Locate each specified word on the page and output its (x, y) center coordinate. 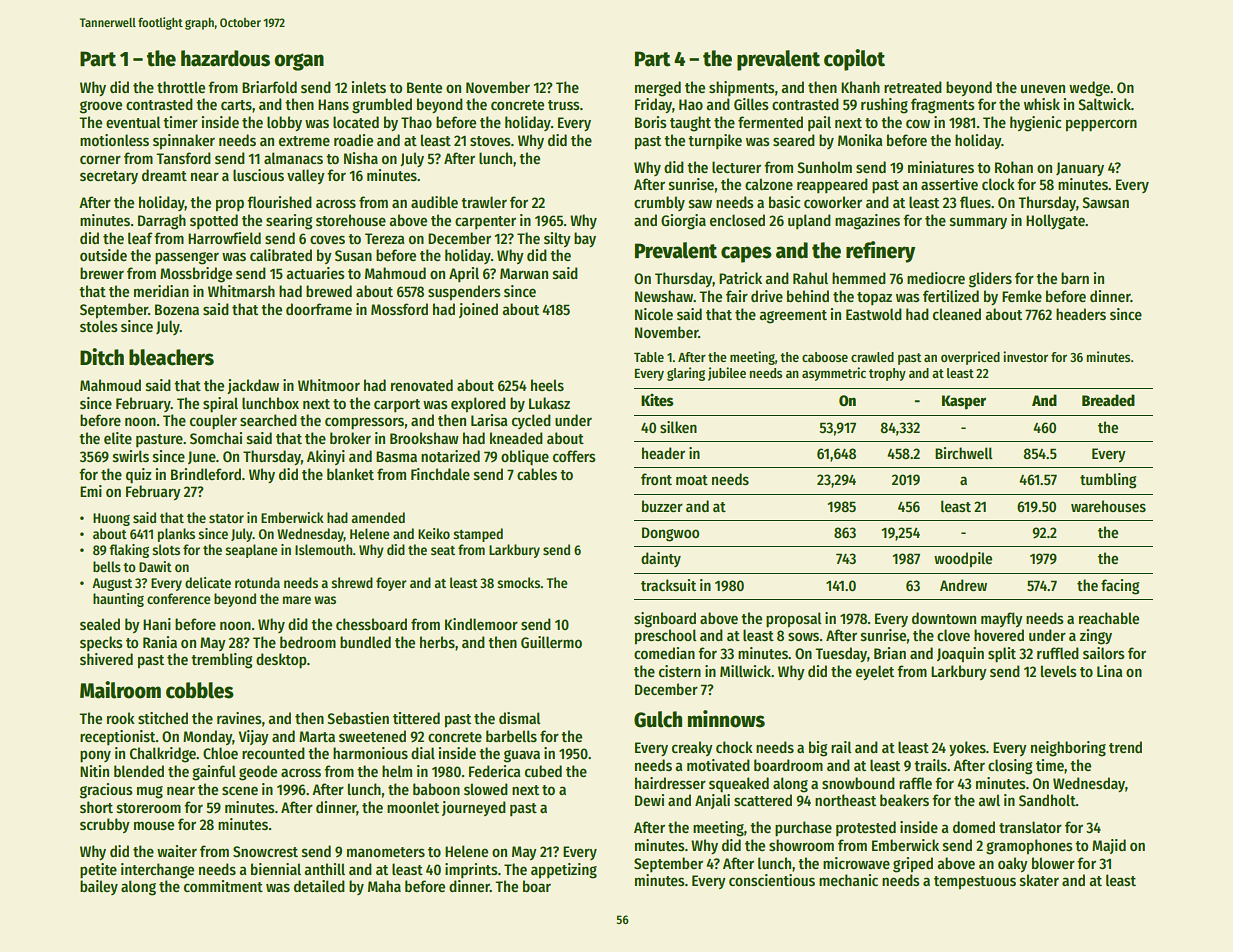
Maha (384, 886)
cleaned (957, 314)
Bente (424, 87)
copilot (854, 60)
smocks (519, 582)
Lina (1110, 671)
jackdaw (253, 386)
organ (299, 62)
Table (649, 357)
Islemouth (324, 549)
